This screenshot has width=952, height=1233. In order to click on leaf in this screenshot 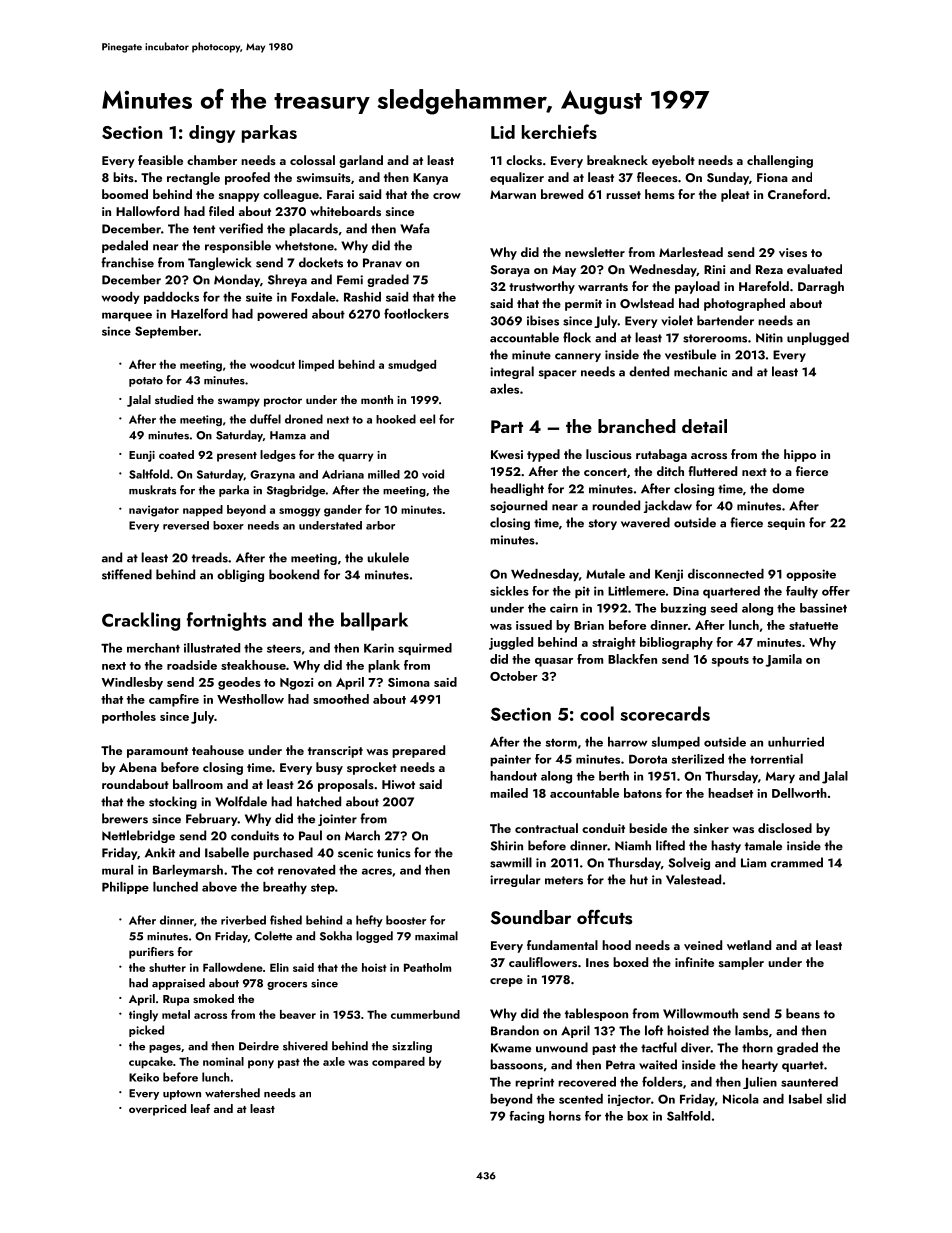, I will do `click(200, 1108)`.
